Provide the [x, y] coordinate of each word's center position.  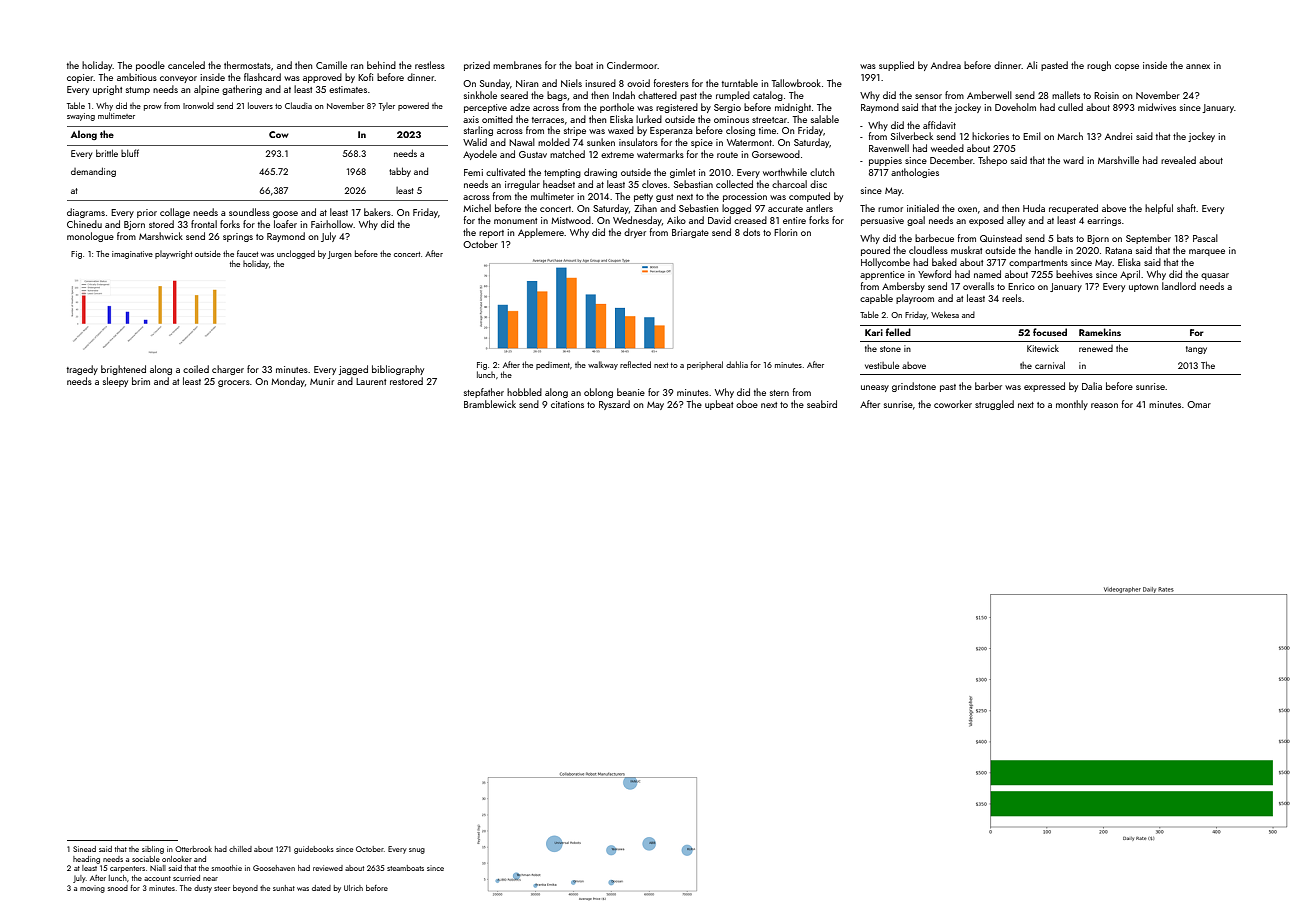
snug [417, 851]
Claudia [298, 105]
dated [321, 888]
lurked [649, 119]
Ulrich [353, 888]
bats [1065, 238]
